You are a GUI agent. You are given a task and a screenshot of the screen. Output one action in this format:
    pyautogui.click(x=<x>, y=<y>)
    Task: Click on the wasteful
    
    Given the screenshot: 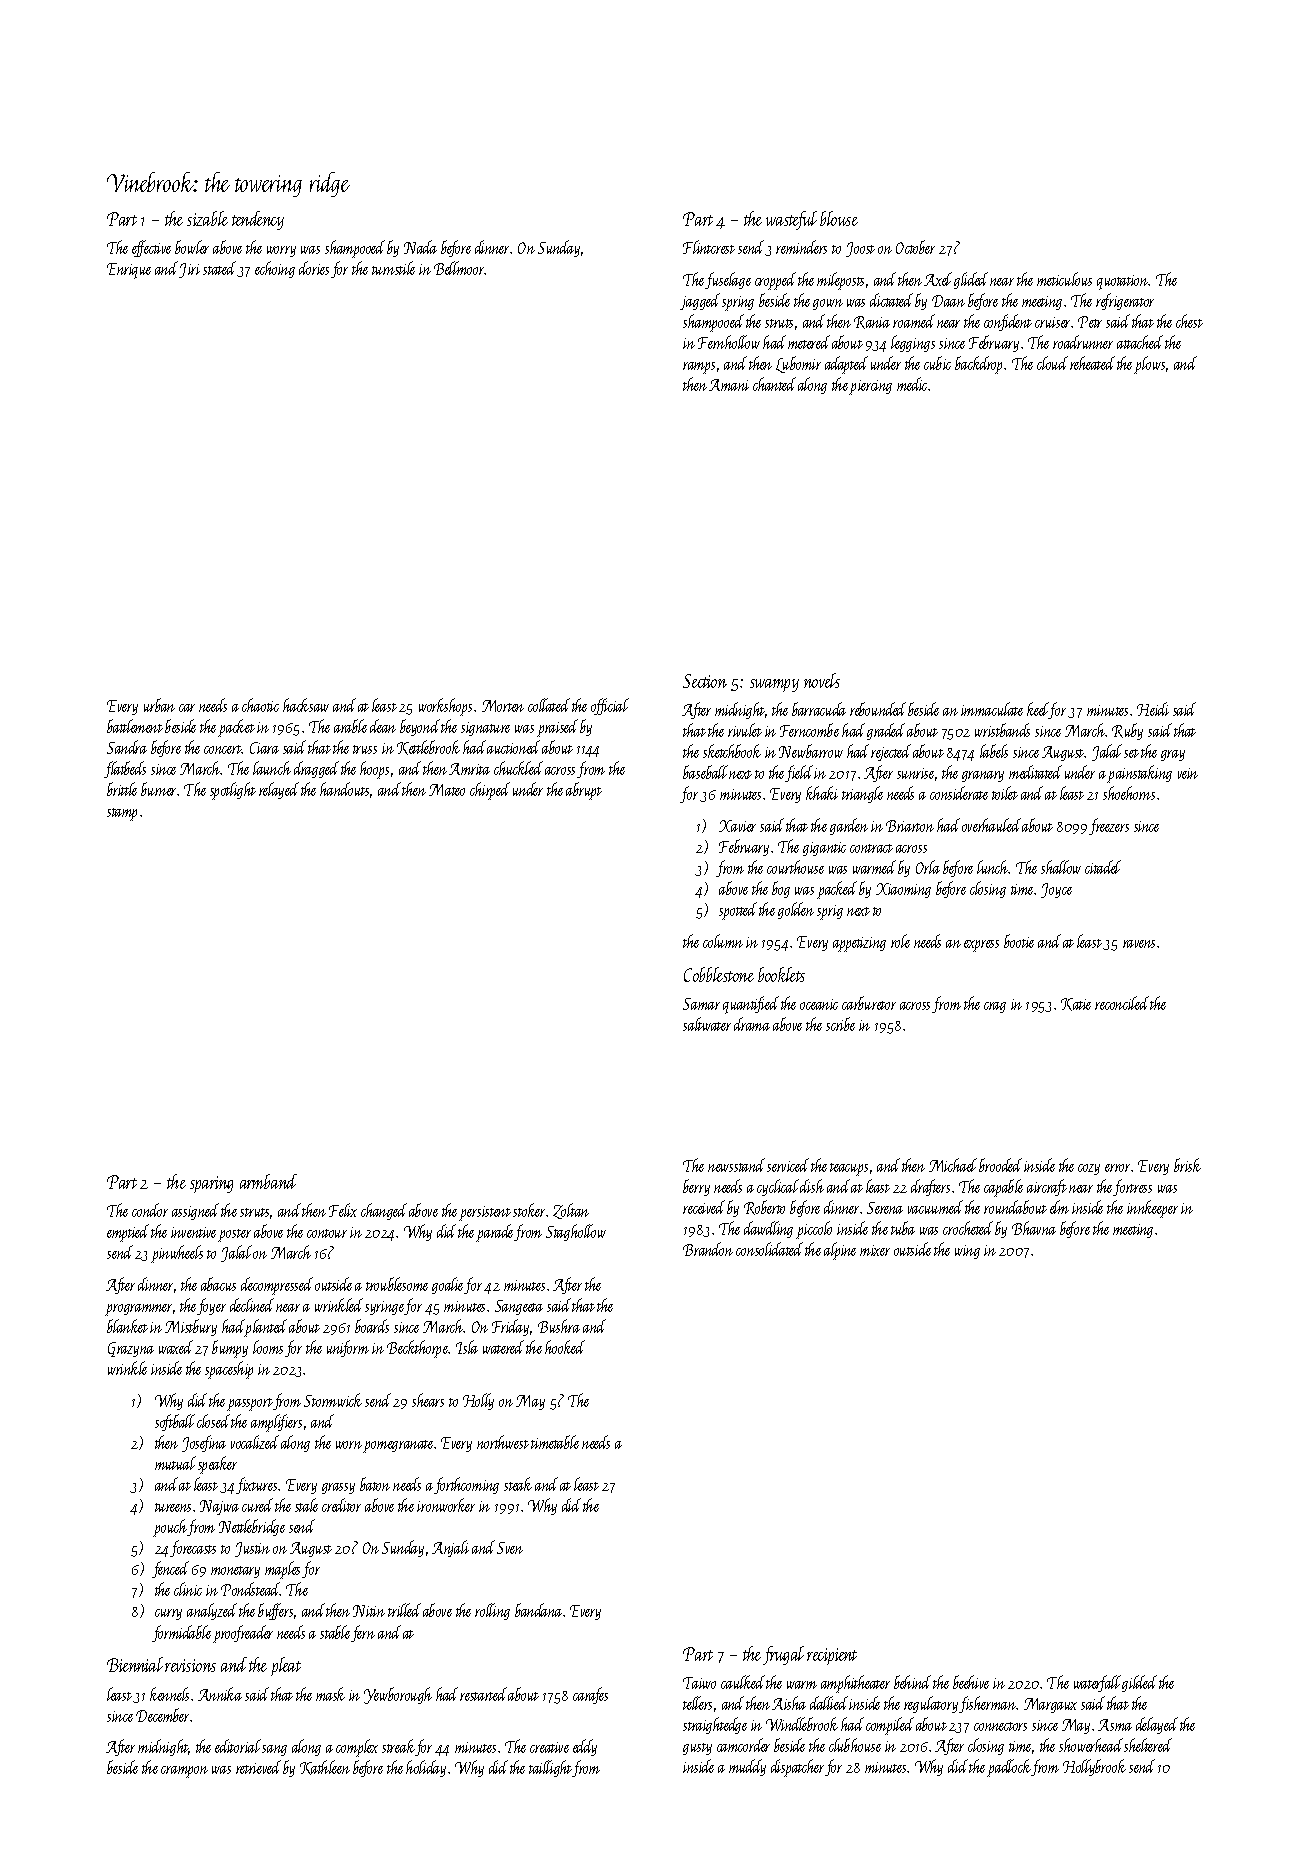 What is the action you would take?
    pyautogui.click(x=791, y=220)
